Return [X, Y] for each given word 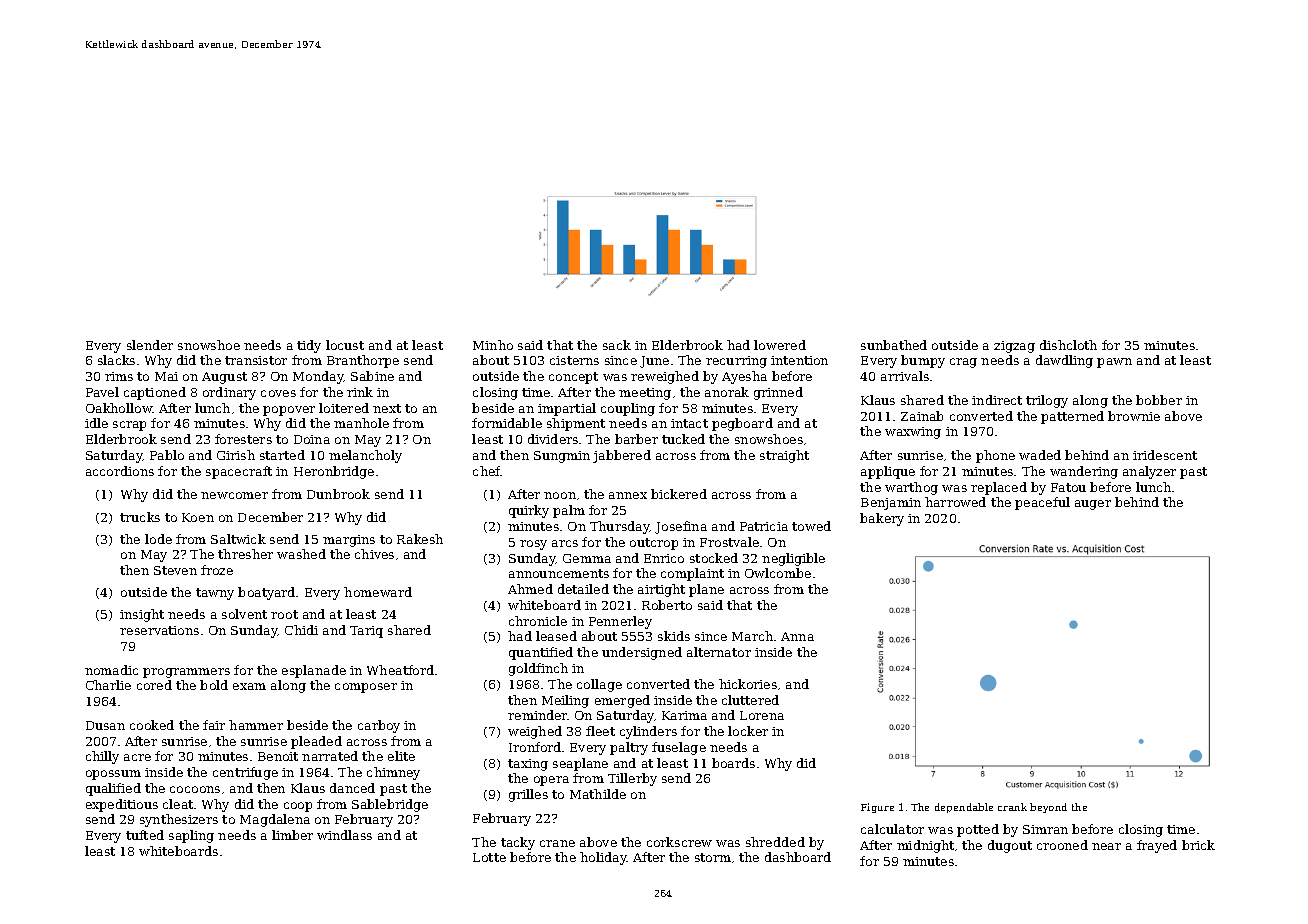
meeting [645, 394]
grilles [528, 795]
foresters [243, 439]
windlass [344, 835]
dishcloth [1068, 345]
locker [748, 731]
